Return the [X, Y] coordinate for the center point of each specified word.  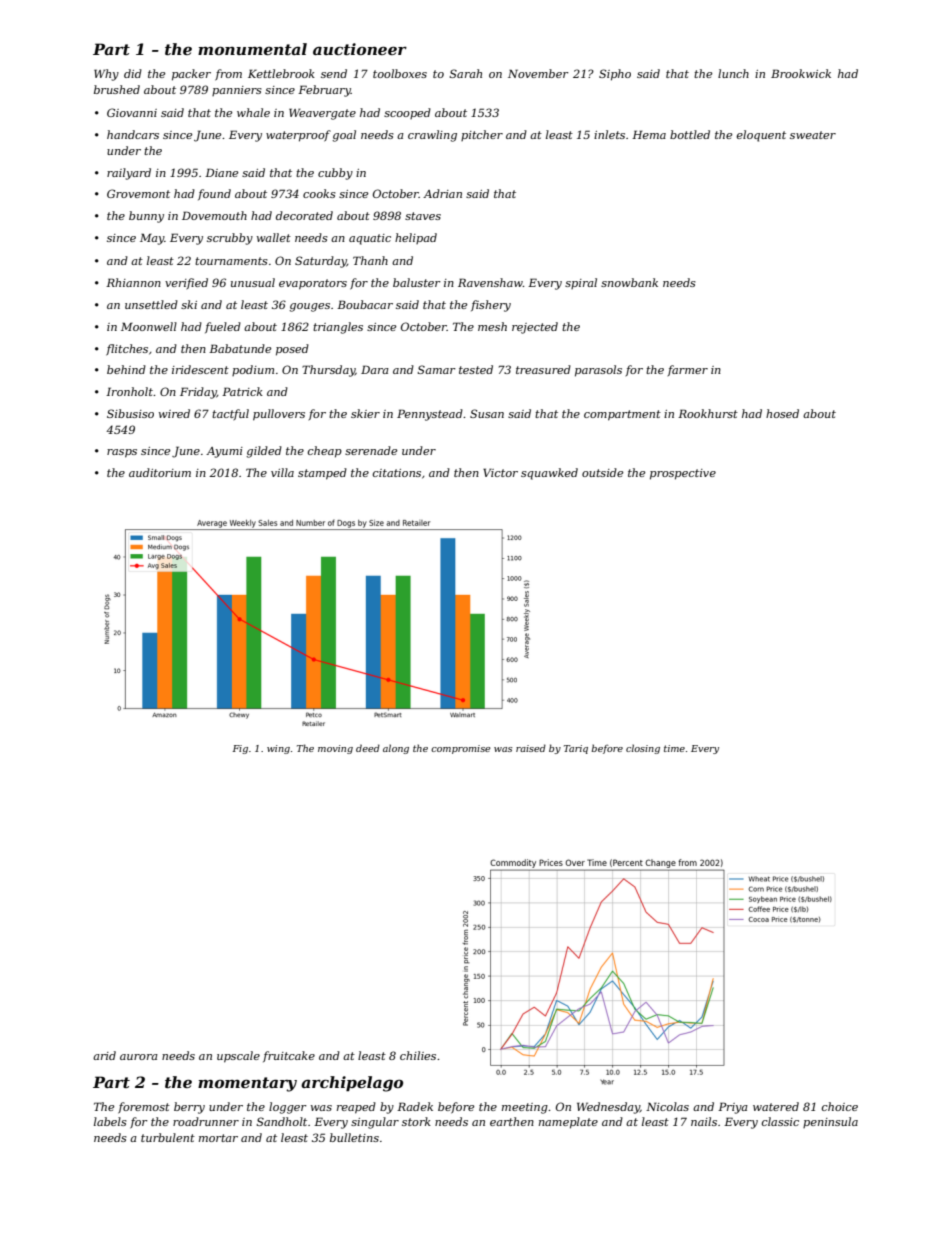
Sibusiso [130, 413]
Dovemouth [214, 215]
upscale [238, 1057]
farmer [688, 370]
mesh [492, 326]
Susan [487, 413]
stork [416, 1121]
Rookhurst [708, 413]
